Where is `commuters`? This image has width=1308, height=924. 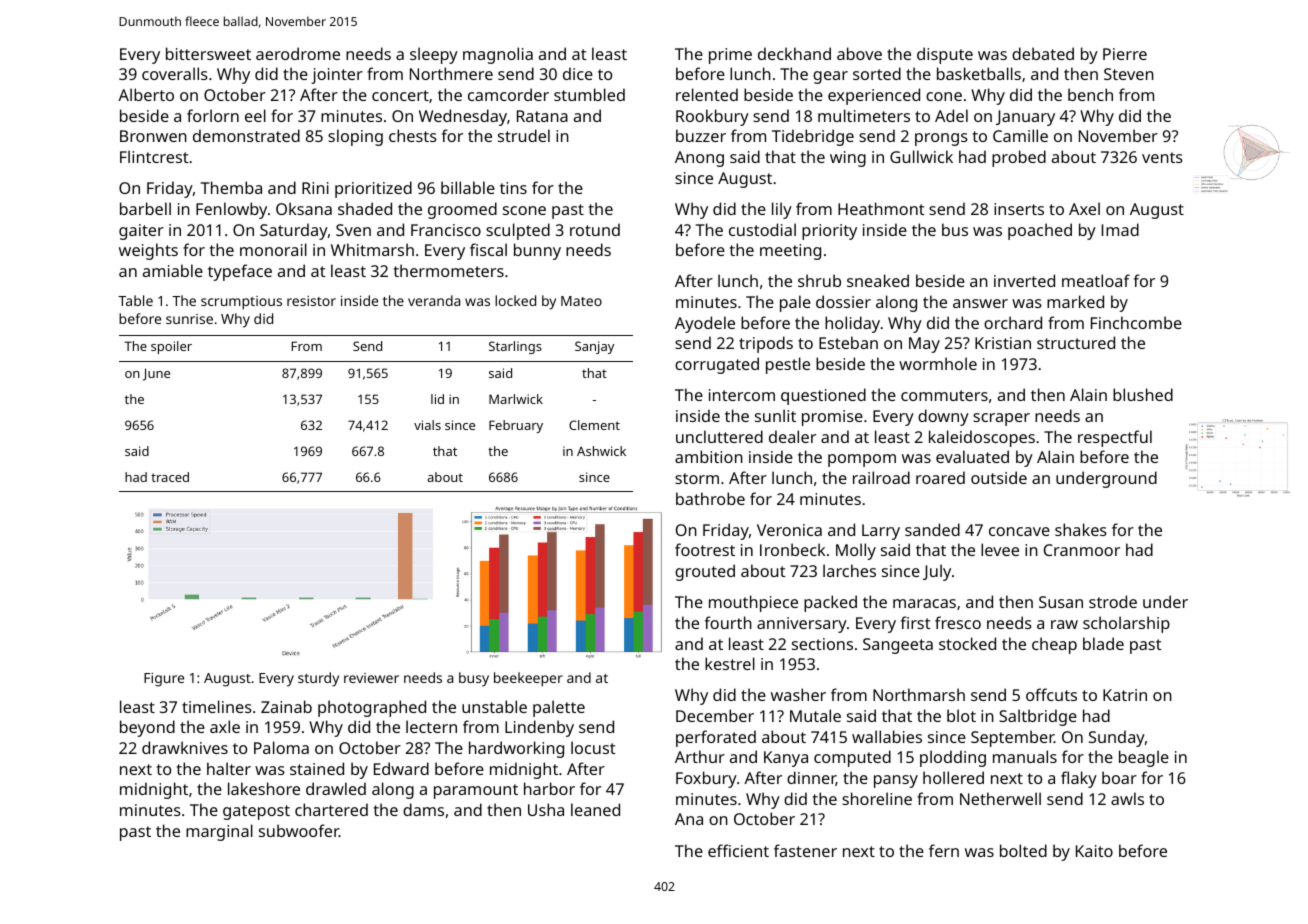
commuters is located at coordinates (944, 395).
